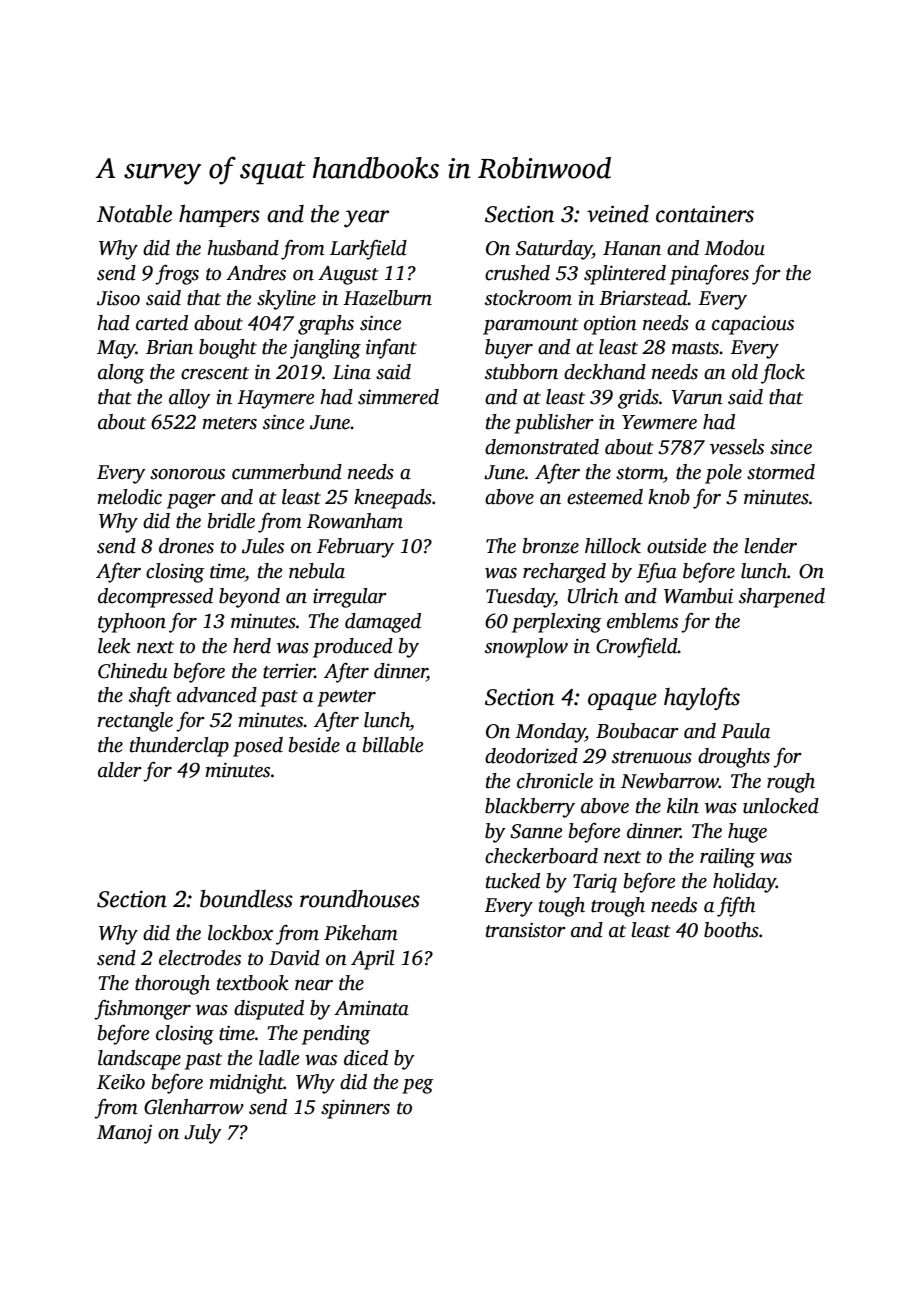  Describe the element at coordinates (683, 806) in the screenshot. I see `kiln` at that location.
